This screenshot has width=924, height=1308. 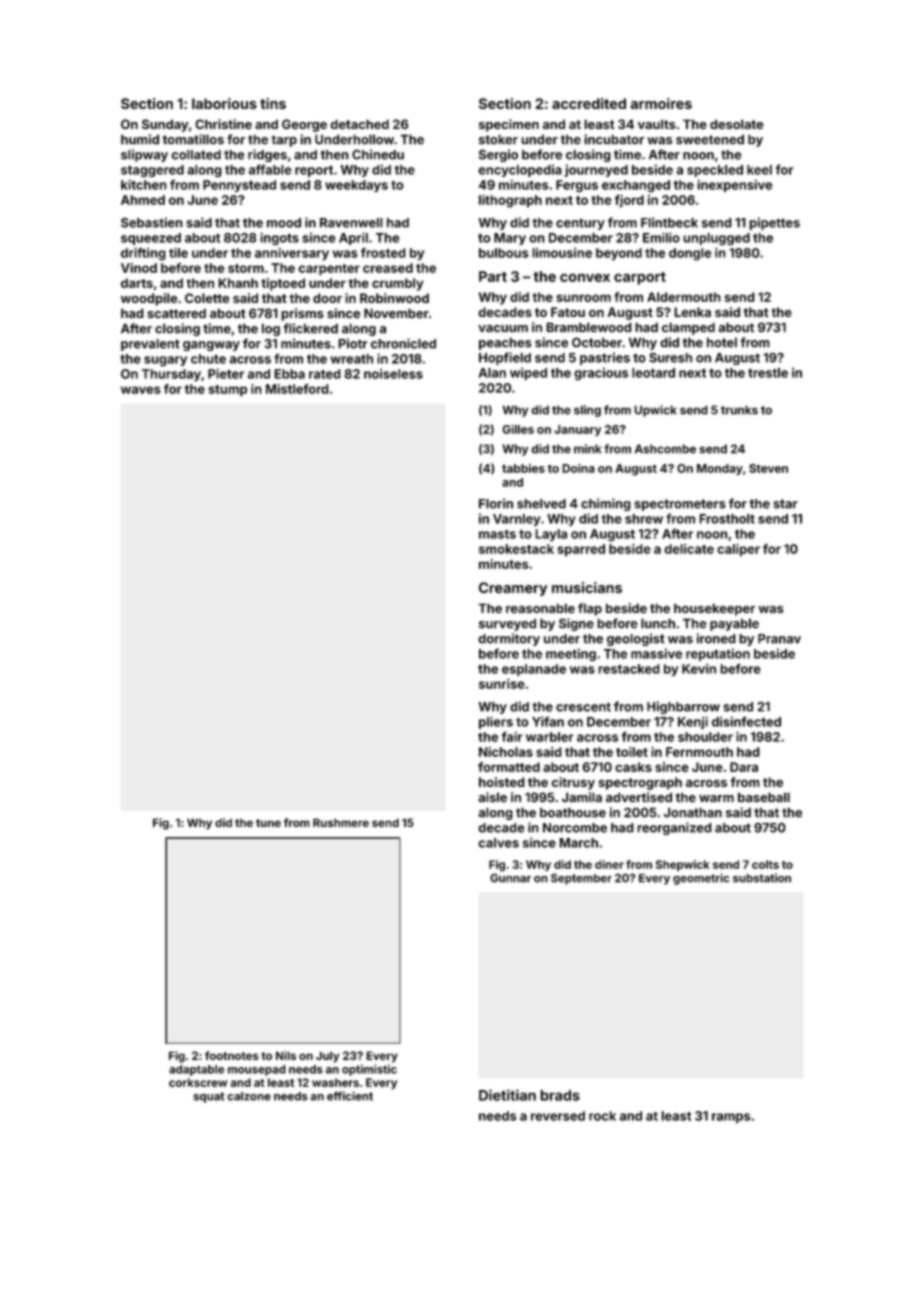 What do you see at coordinates (661, 103) in the screenshot?
I see `armoires` at bounding box center [661, 103].
